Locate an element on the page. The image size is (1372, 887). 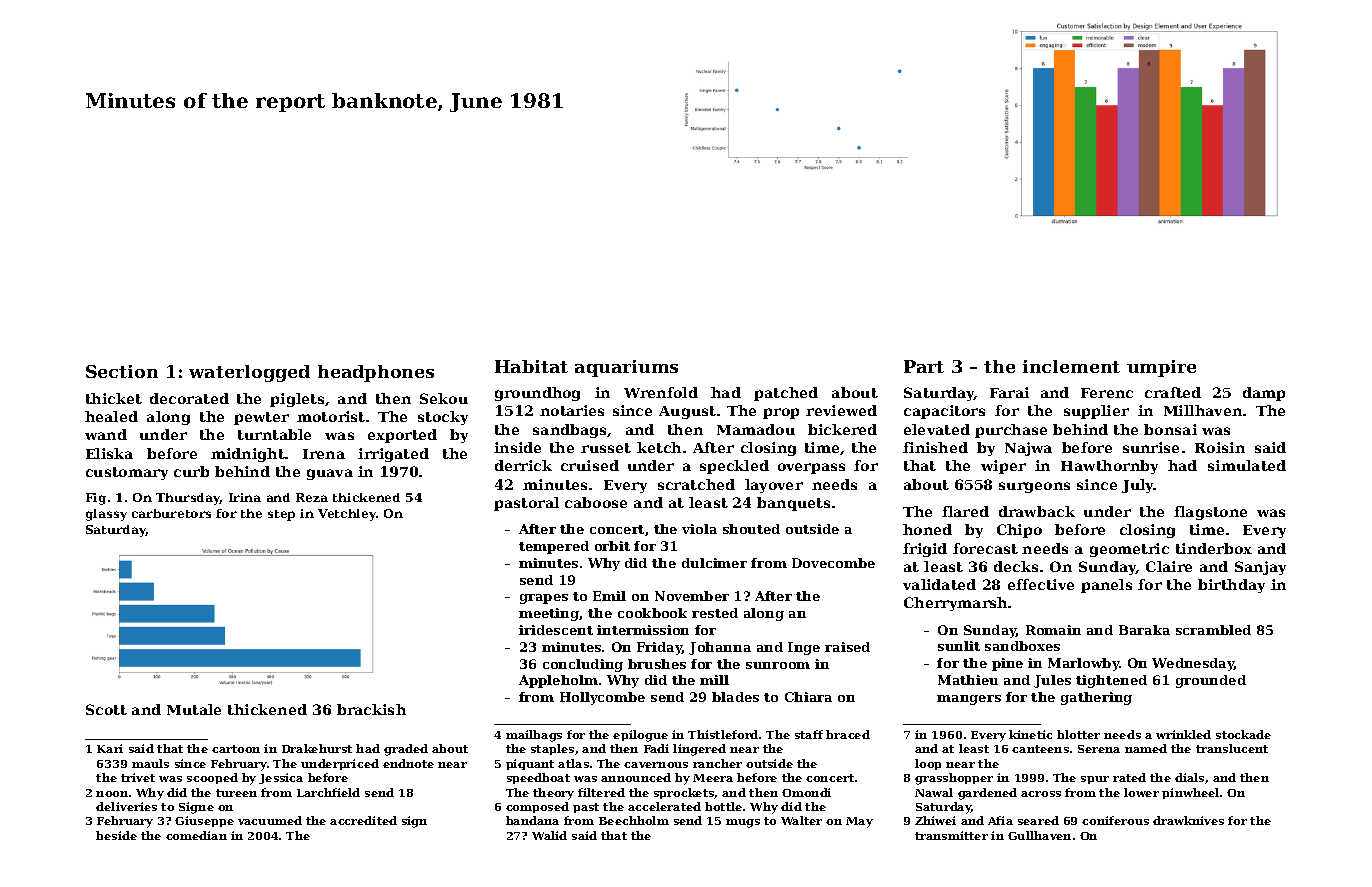
Habitat is located at coordinates (531, 366).
